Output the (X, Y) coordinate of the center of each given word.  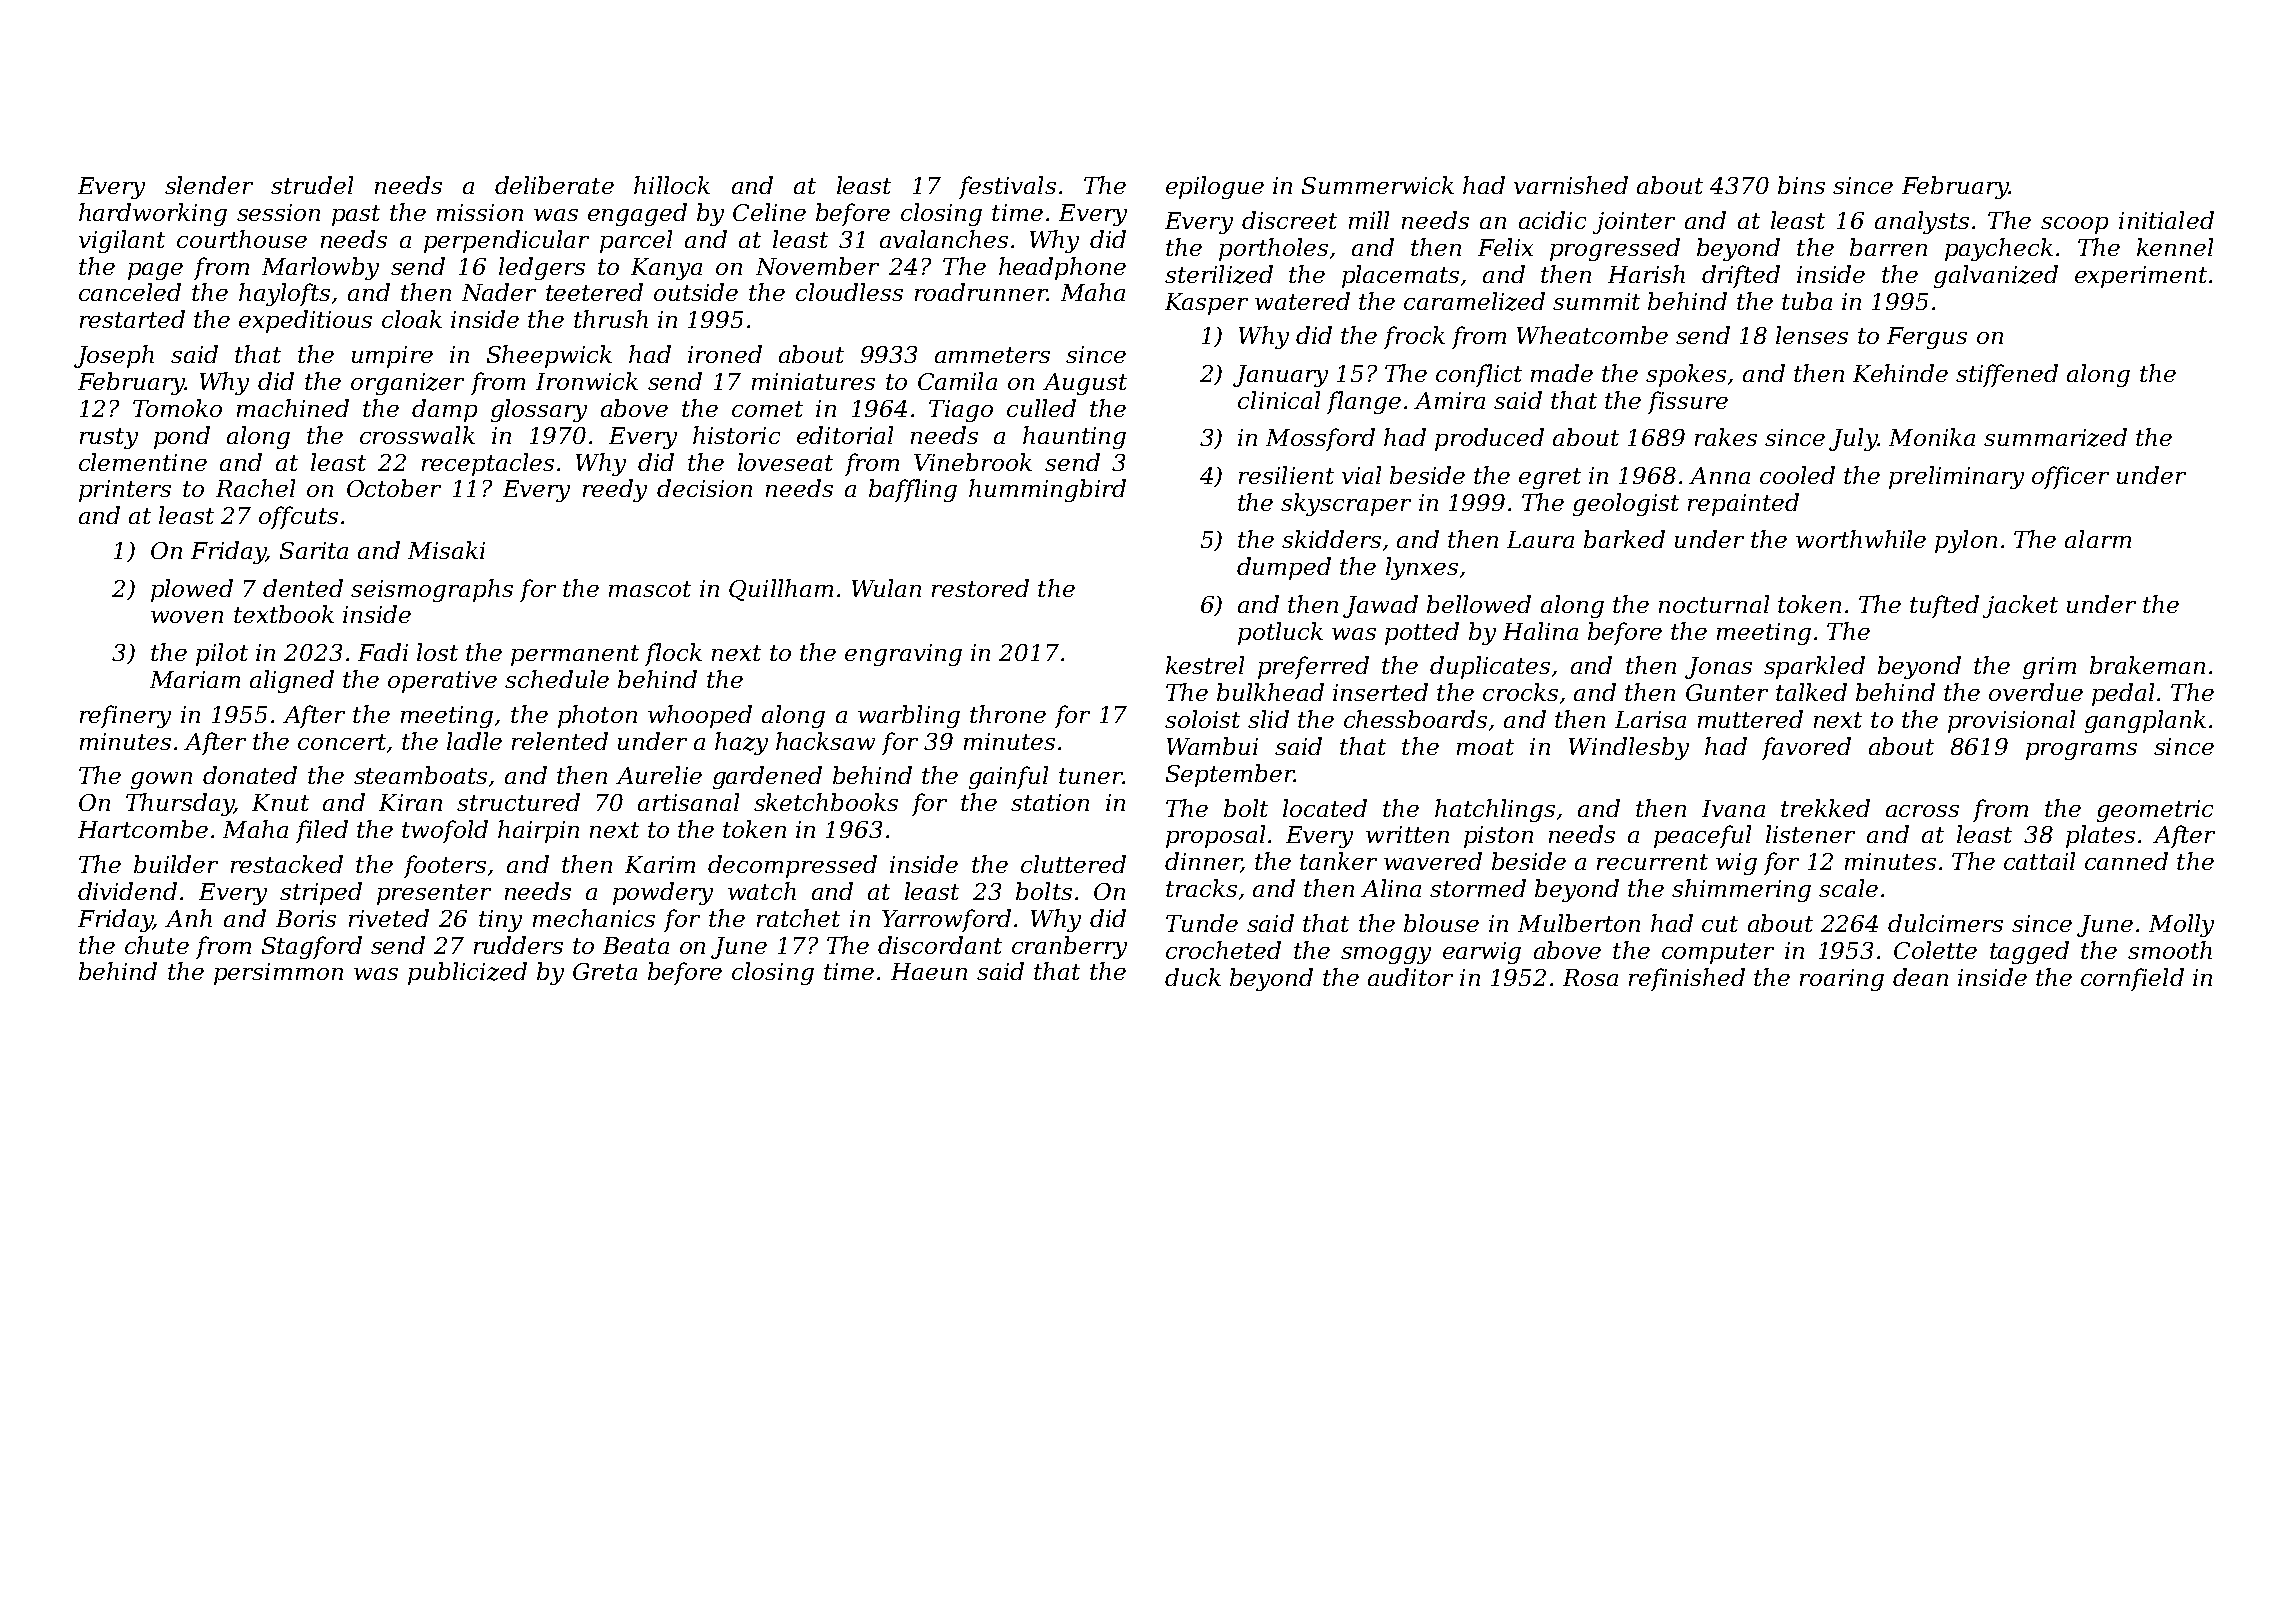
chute (157, 945)
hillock (672, 185)
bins (1801, 185)
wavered (1433, 861)
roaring (1842, 980)
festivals (1007, 187)
